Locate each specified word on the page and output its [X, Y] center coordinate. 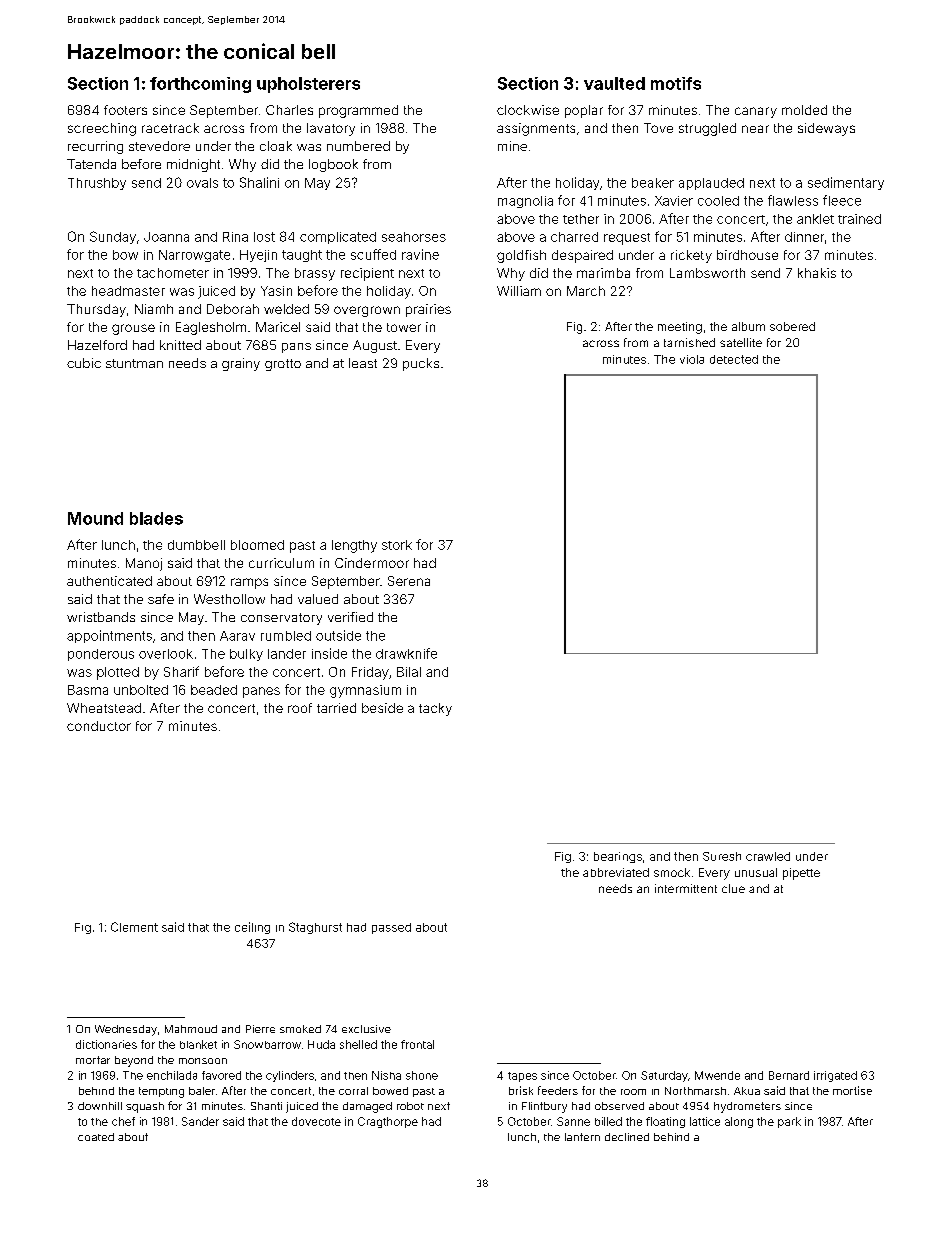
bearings [618, 857]
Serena [409, 581]
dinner [804, 237]
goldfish [521, 256]
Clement [134, 927]
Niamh [154, 309]
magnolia [525, 202]
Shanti [266, 1106]
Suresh [722, 856]
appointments [109, 636]
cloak [276, 146]
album [748, 326]
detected [734, 359]
